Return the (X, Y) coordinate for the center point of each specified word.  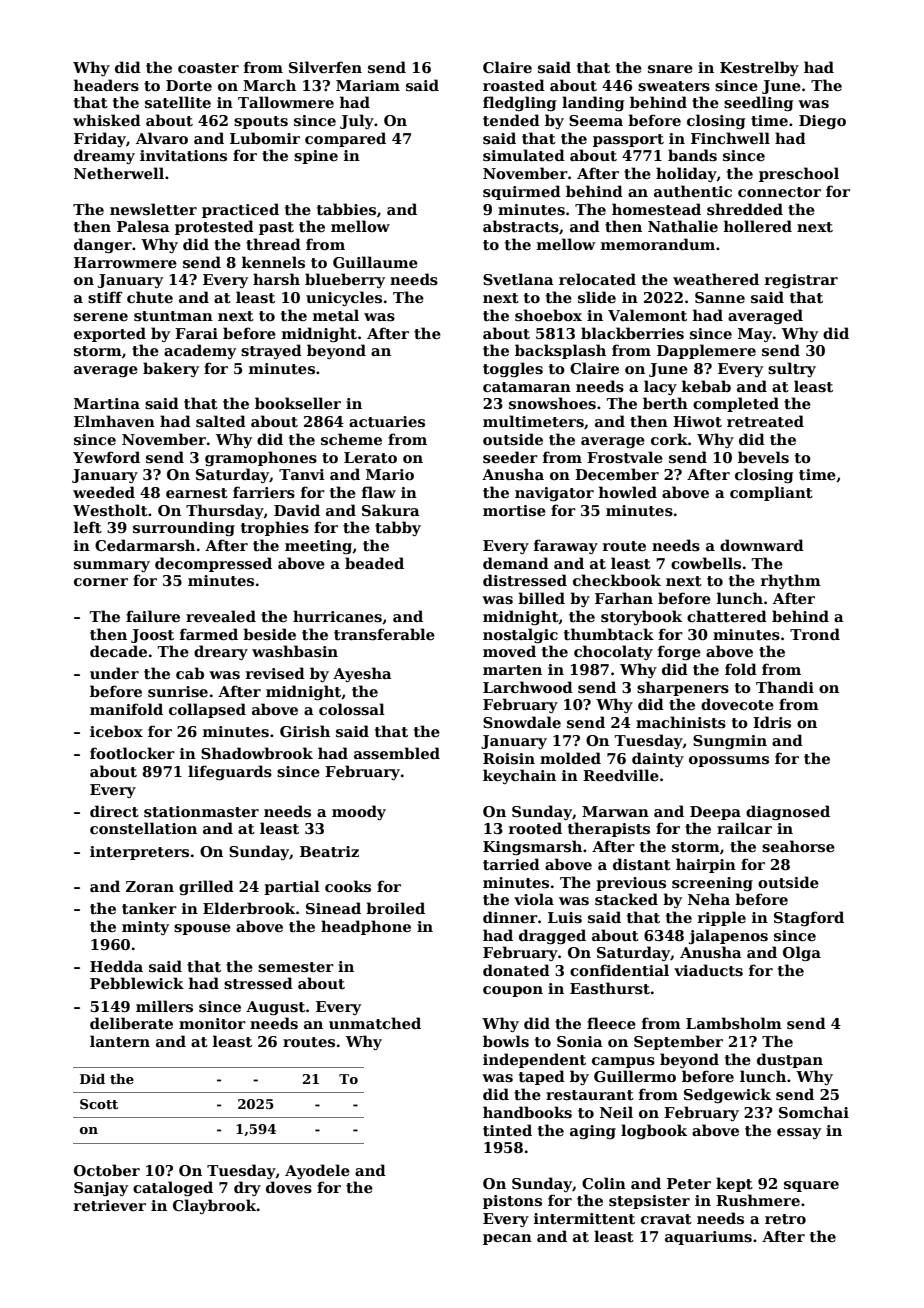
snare (670, 69)
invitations (183, 155)
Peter (689, 1183)
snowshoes (552, 403)
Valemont (647, 315)
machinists (681, 722)
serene (101, 317)
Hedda (116, 966)
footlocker (132, 753)
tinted (507, 1130)
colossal (352, 709)
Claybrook (215, 1206)
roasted (514, 85)
